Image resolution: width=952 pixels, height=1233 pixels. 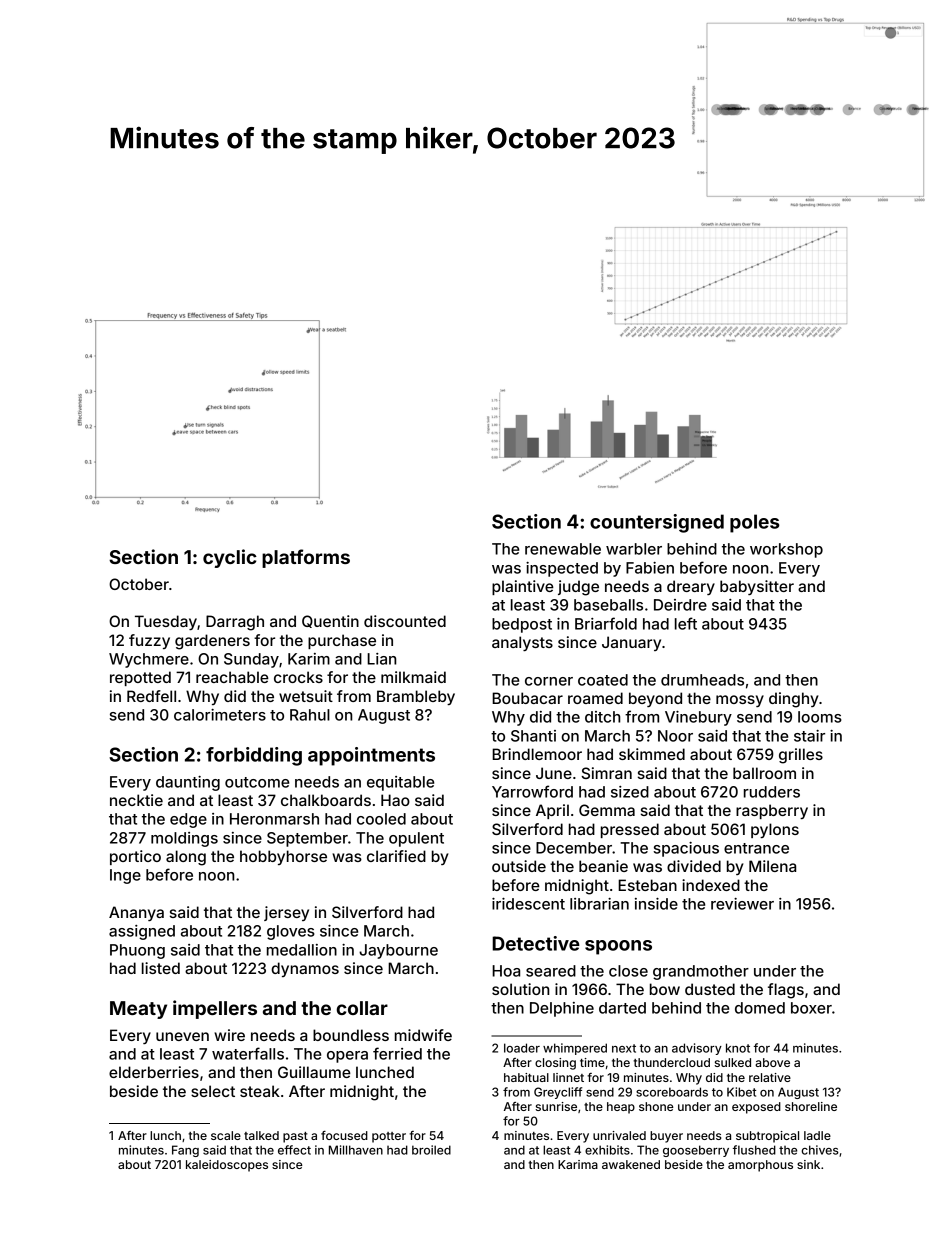 I want to click on kaleidoscopes, so click(x=227, y=1166).
